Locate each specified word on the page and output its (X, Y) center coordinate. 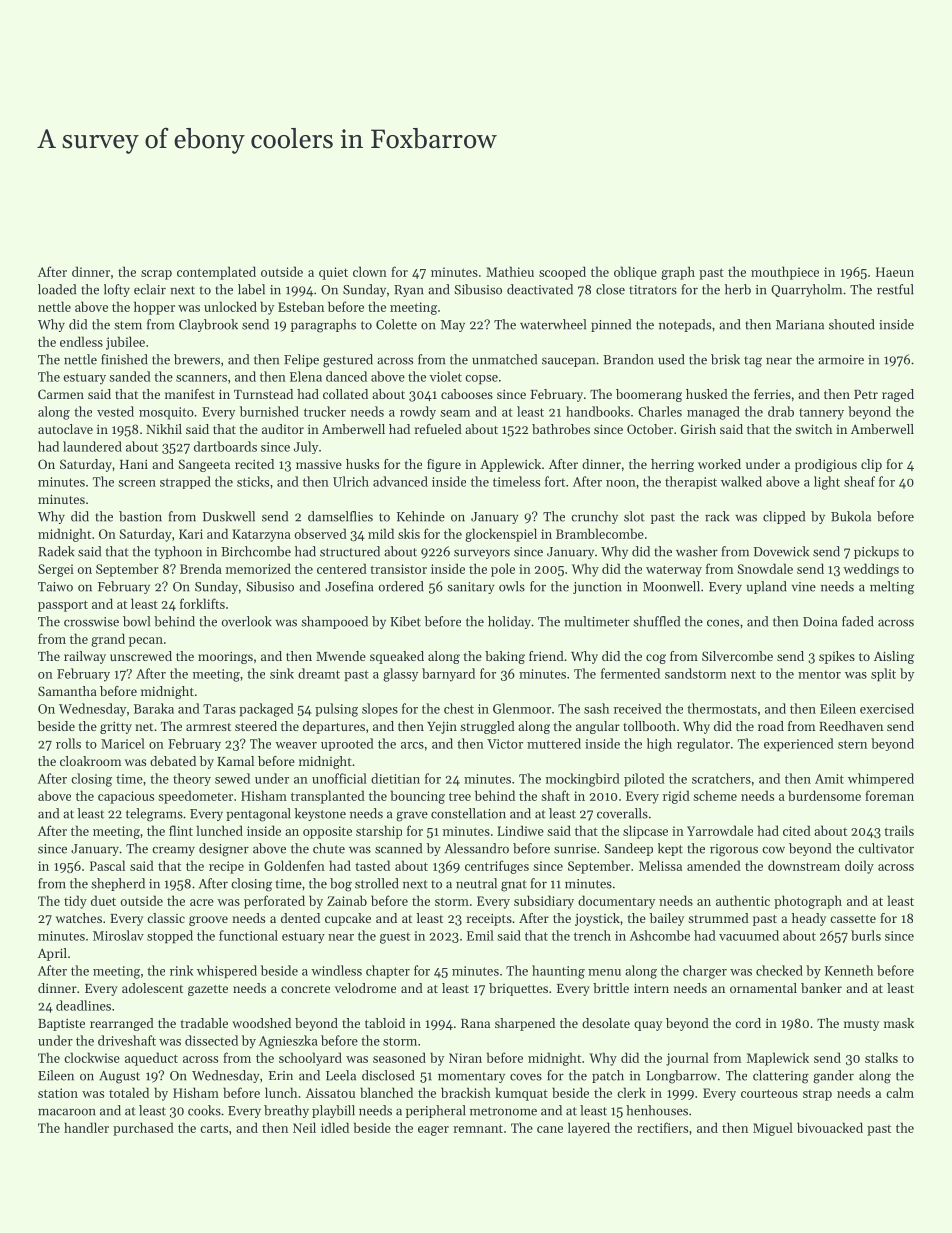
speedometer (195, 797)
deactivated (540, 289)
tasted (372, 865)
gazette (208, 990)
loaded (57, 289)
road (771, 726)
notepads (685, 325)
